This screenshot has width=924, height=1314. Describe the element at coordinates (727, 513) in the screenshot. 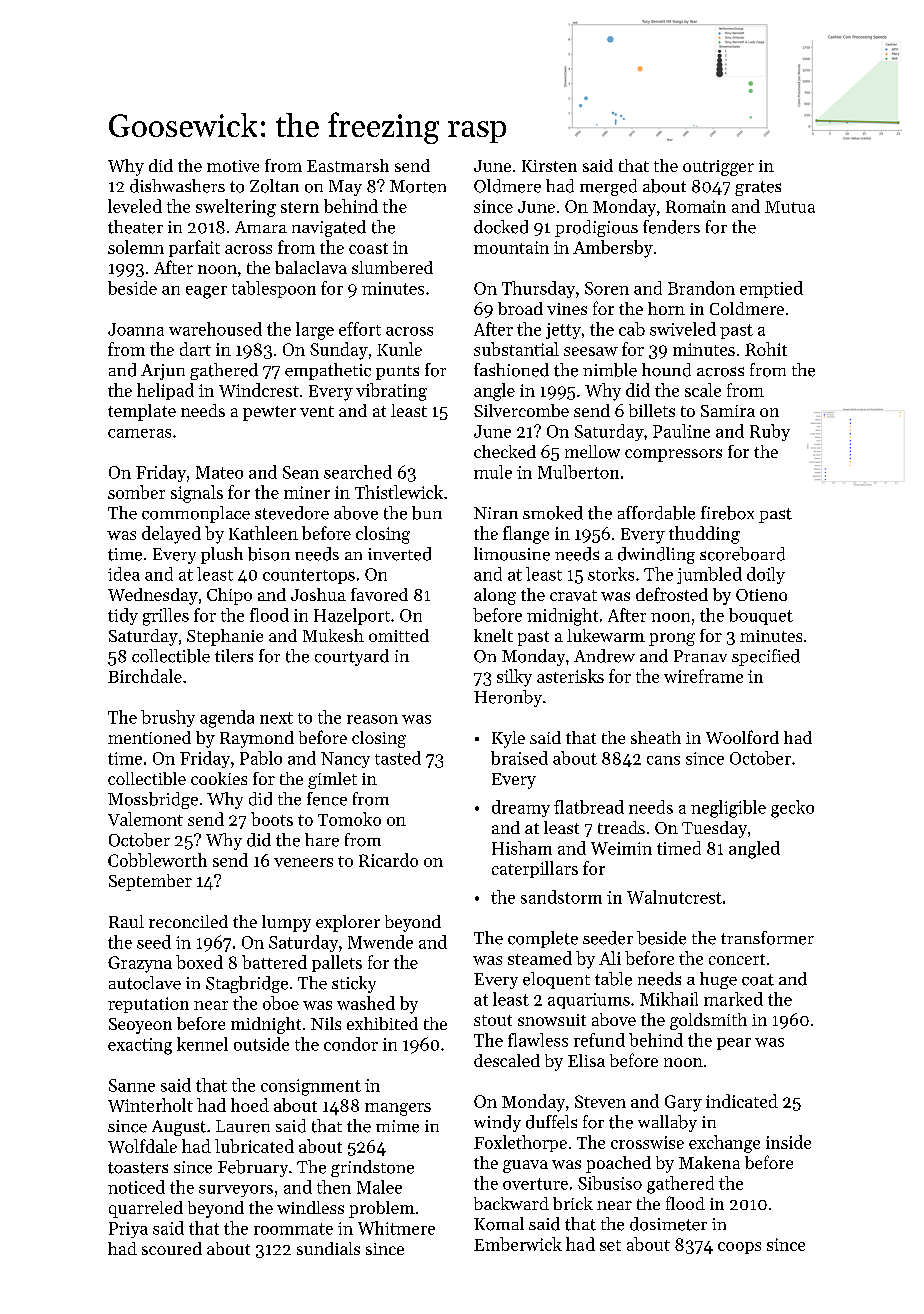

I see `firebox` at that location.
